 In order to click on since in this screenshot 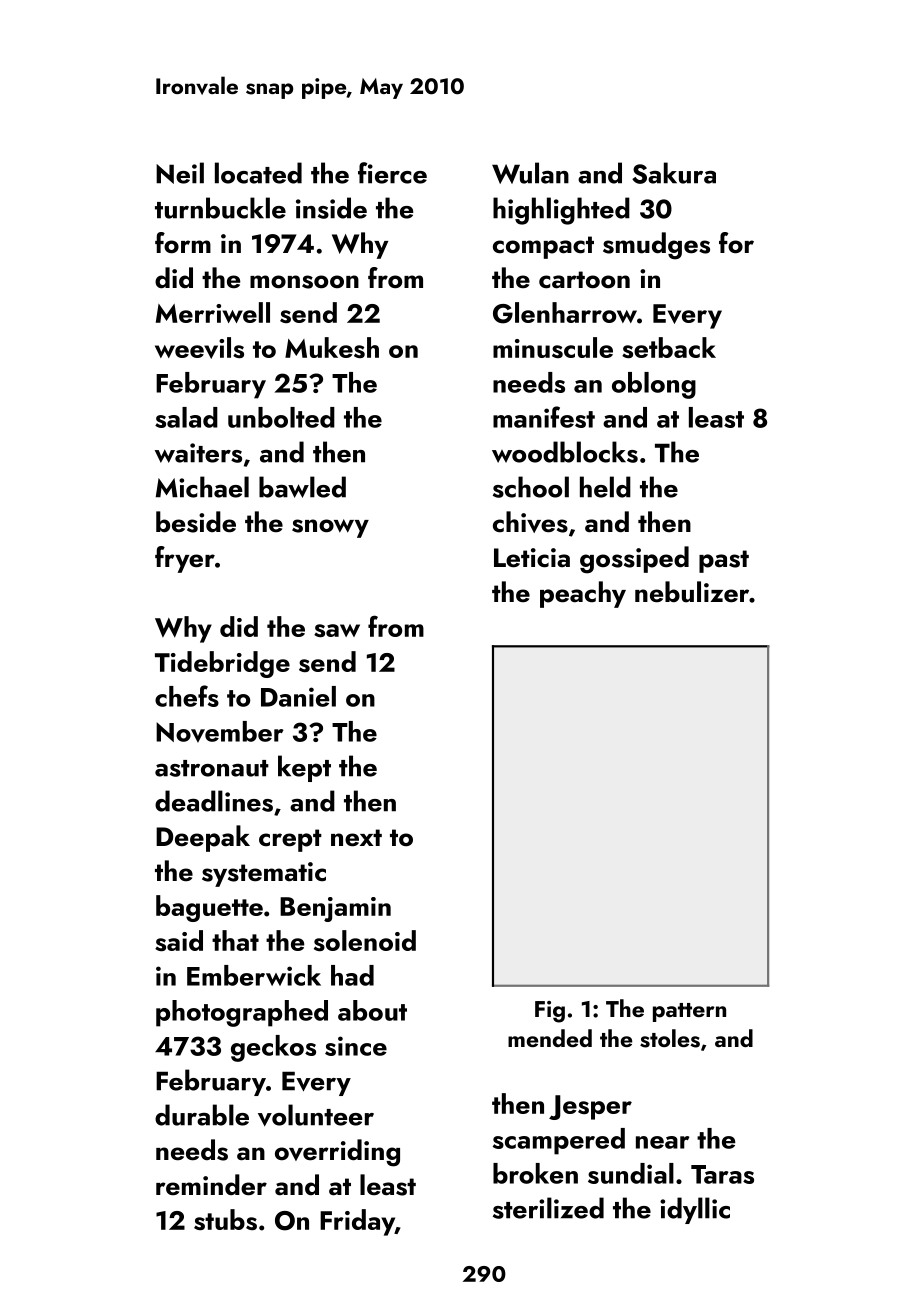, I will do `click(356, 1046)`.
